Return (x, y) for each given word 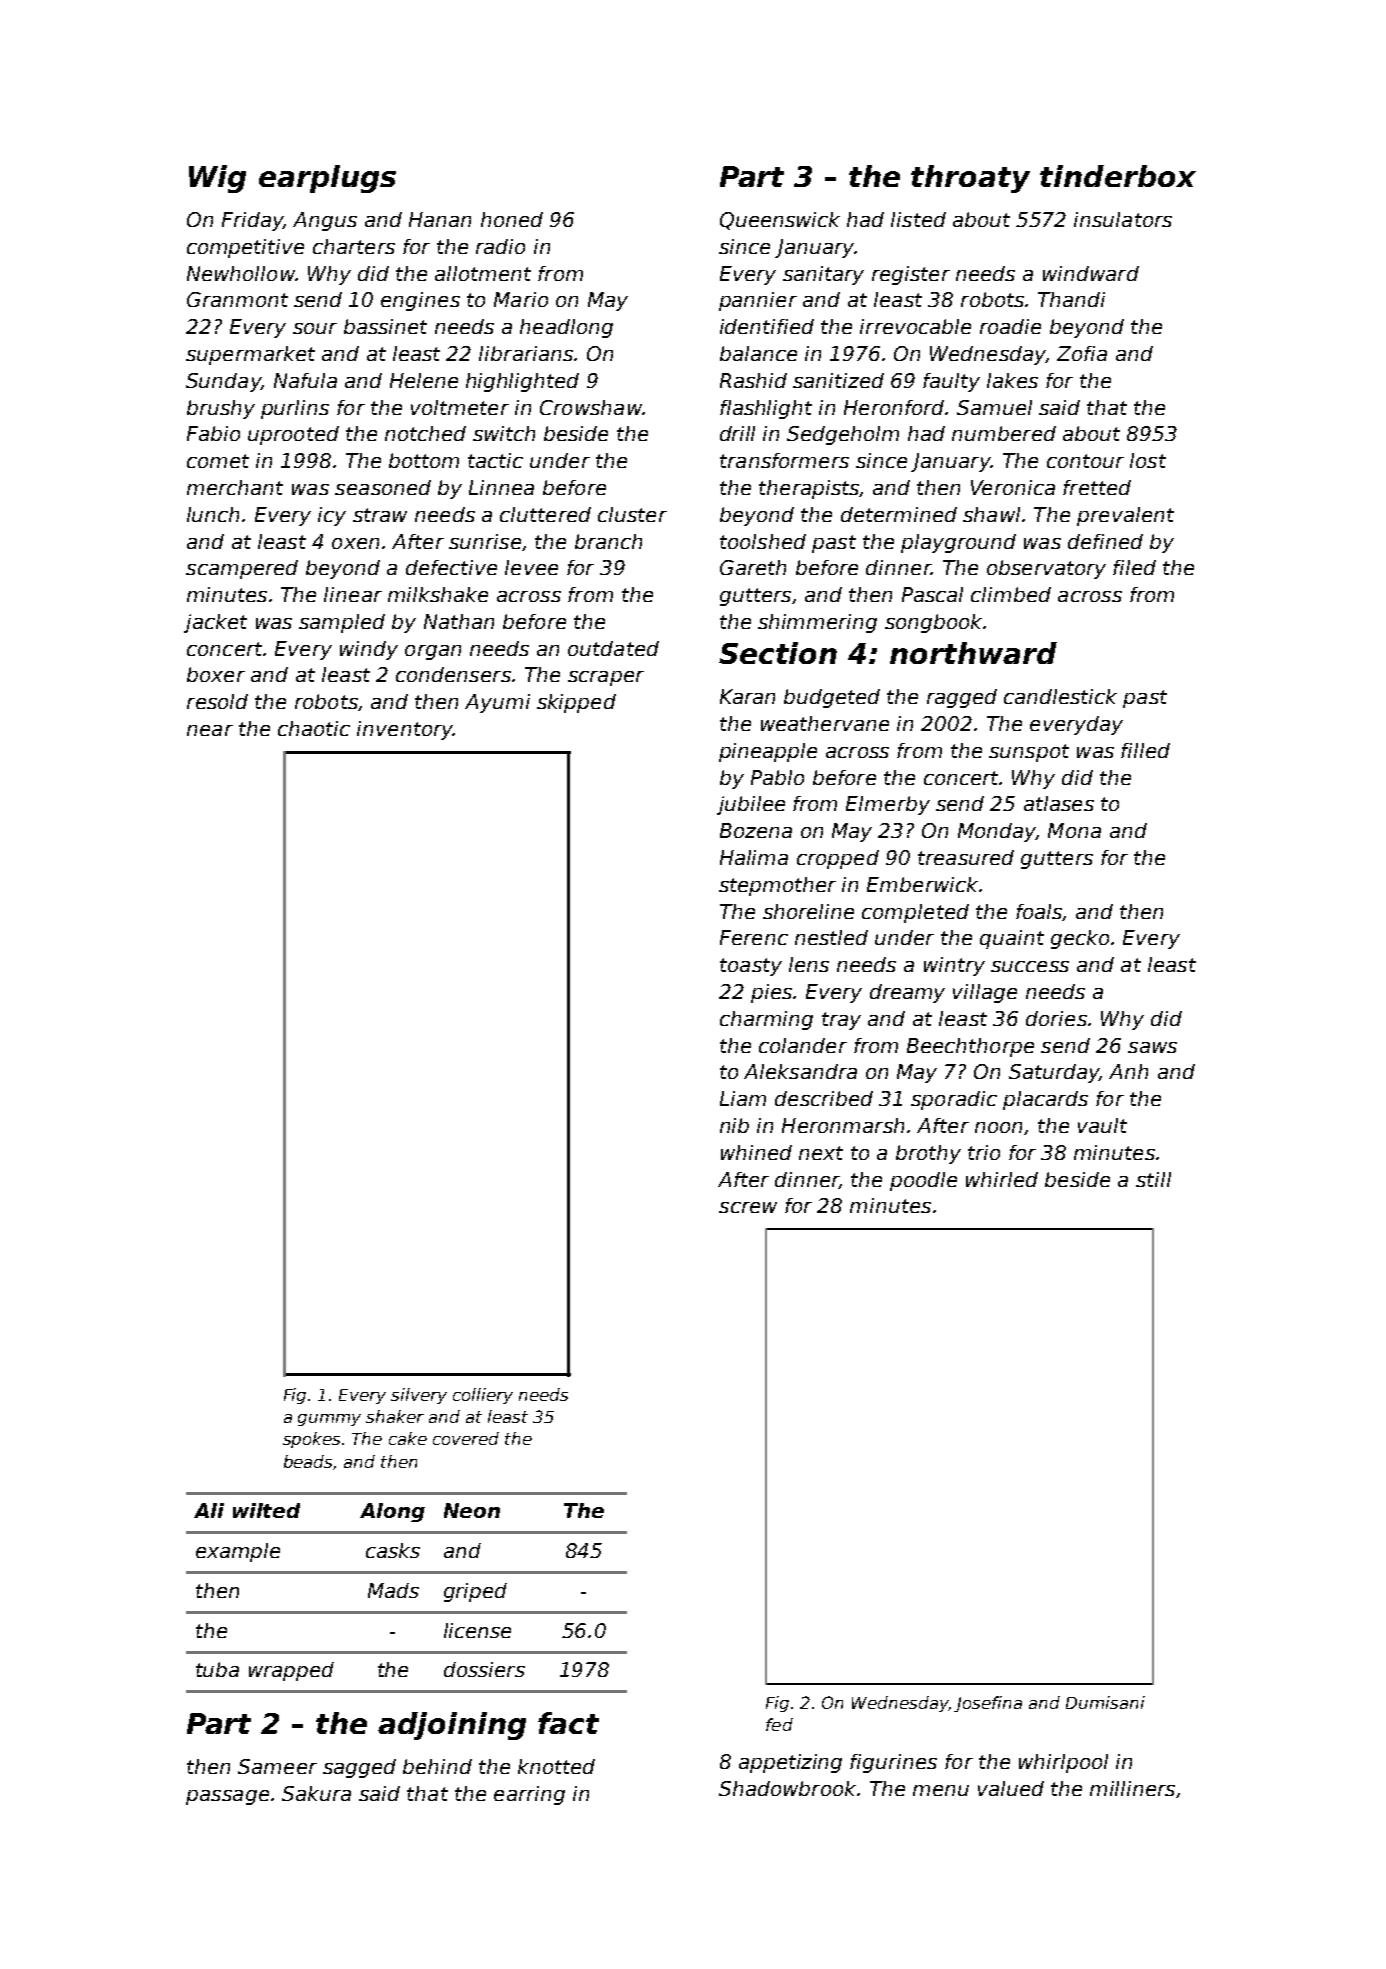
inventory (405, 730)
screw (748, 1207)
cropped (838, 859)
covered (466, 1438)
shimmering (817, 623)
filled (1145, 750)
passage (227, 1797)
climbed (1011, 594)
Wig (217, 179)
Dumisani (1105, 1702)
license (477, 1630)
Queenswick (780, 221)
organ (433, 652)
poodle (923, 1181)
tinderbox (1118, 176)
